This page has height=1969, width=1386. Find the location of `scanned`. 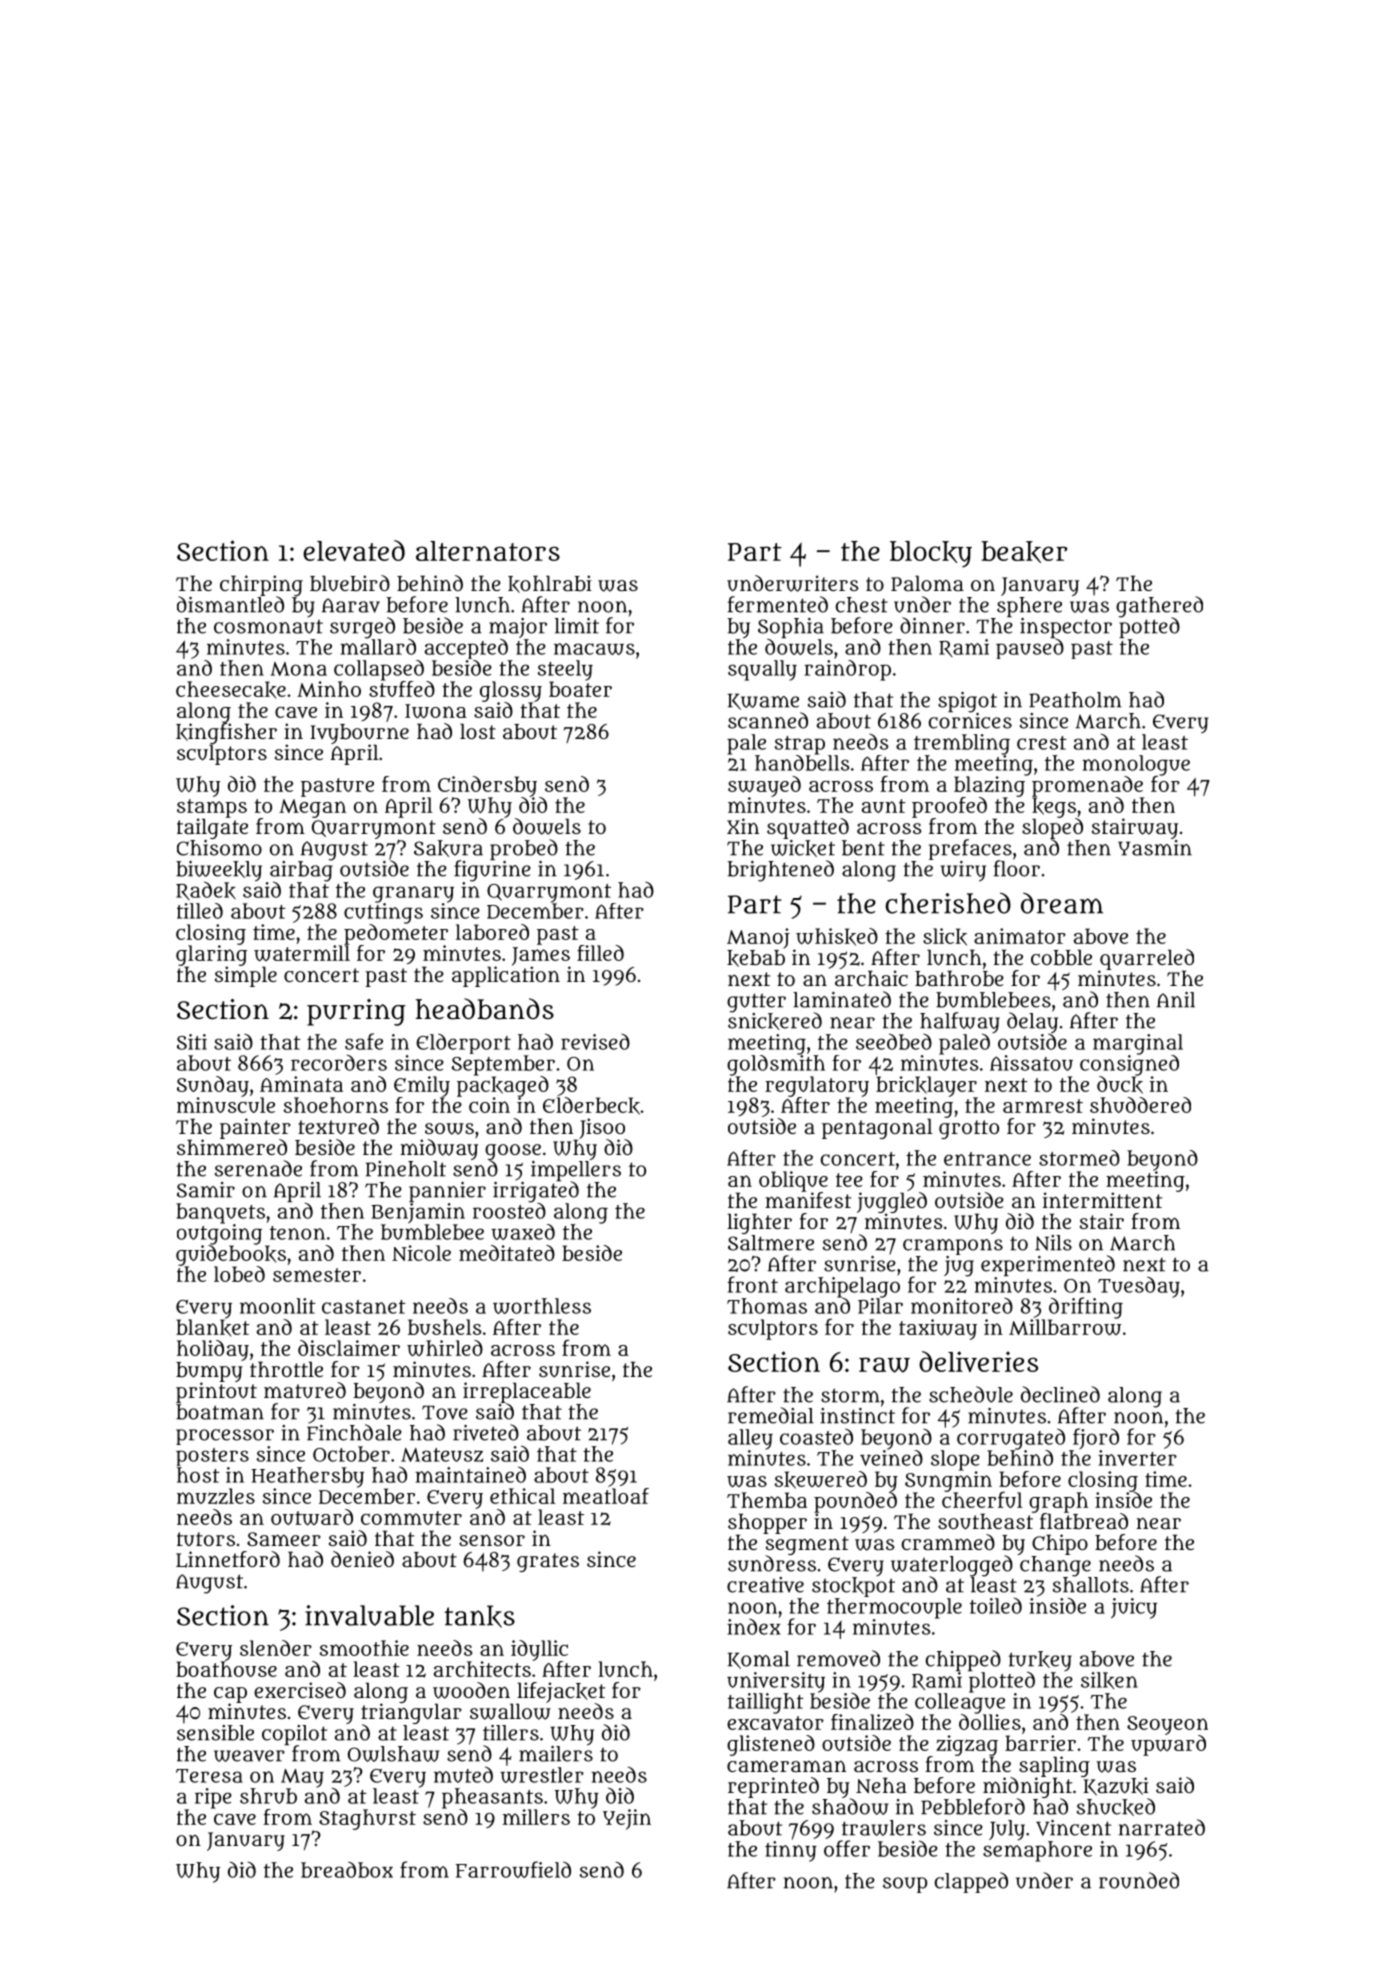

scanned is located at coordinates (768, 720).
